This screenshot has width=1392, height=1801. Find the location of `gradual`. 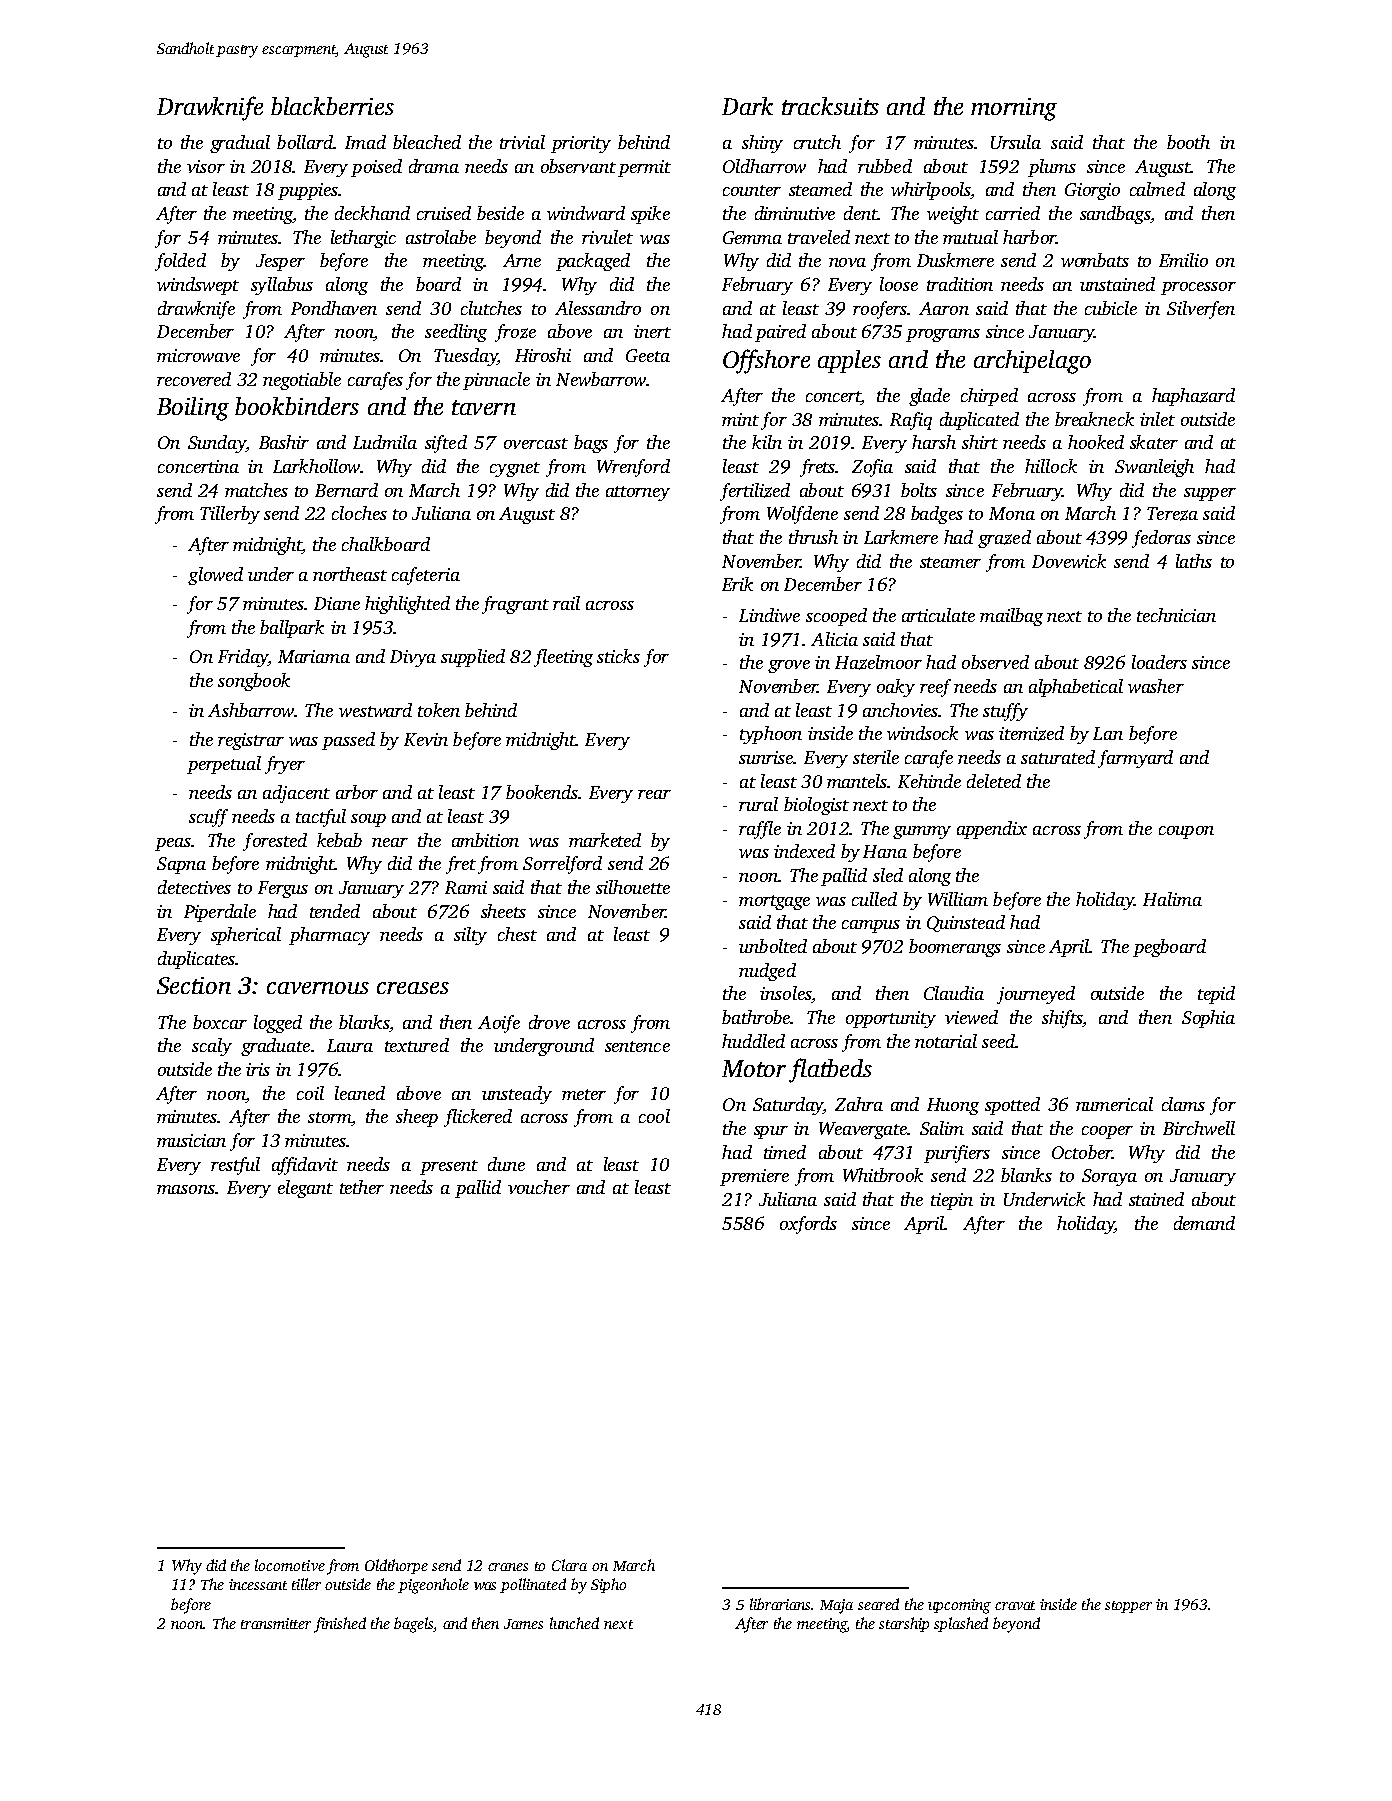

gradual is located at coordinates (240, 144).
